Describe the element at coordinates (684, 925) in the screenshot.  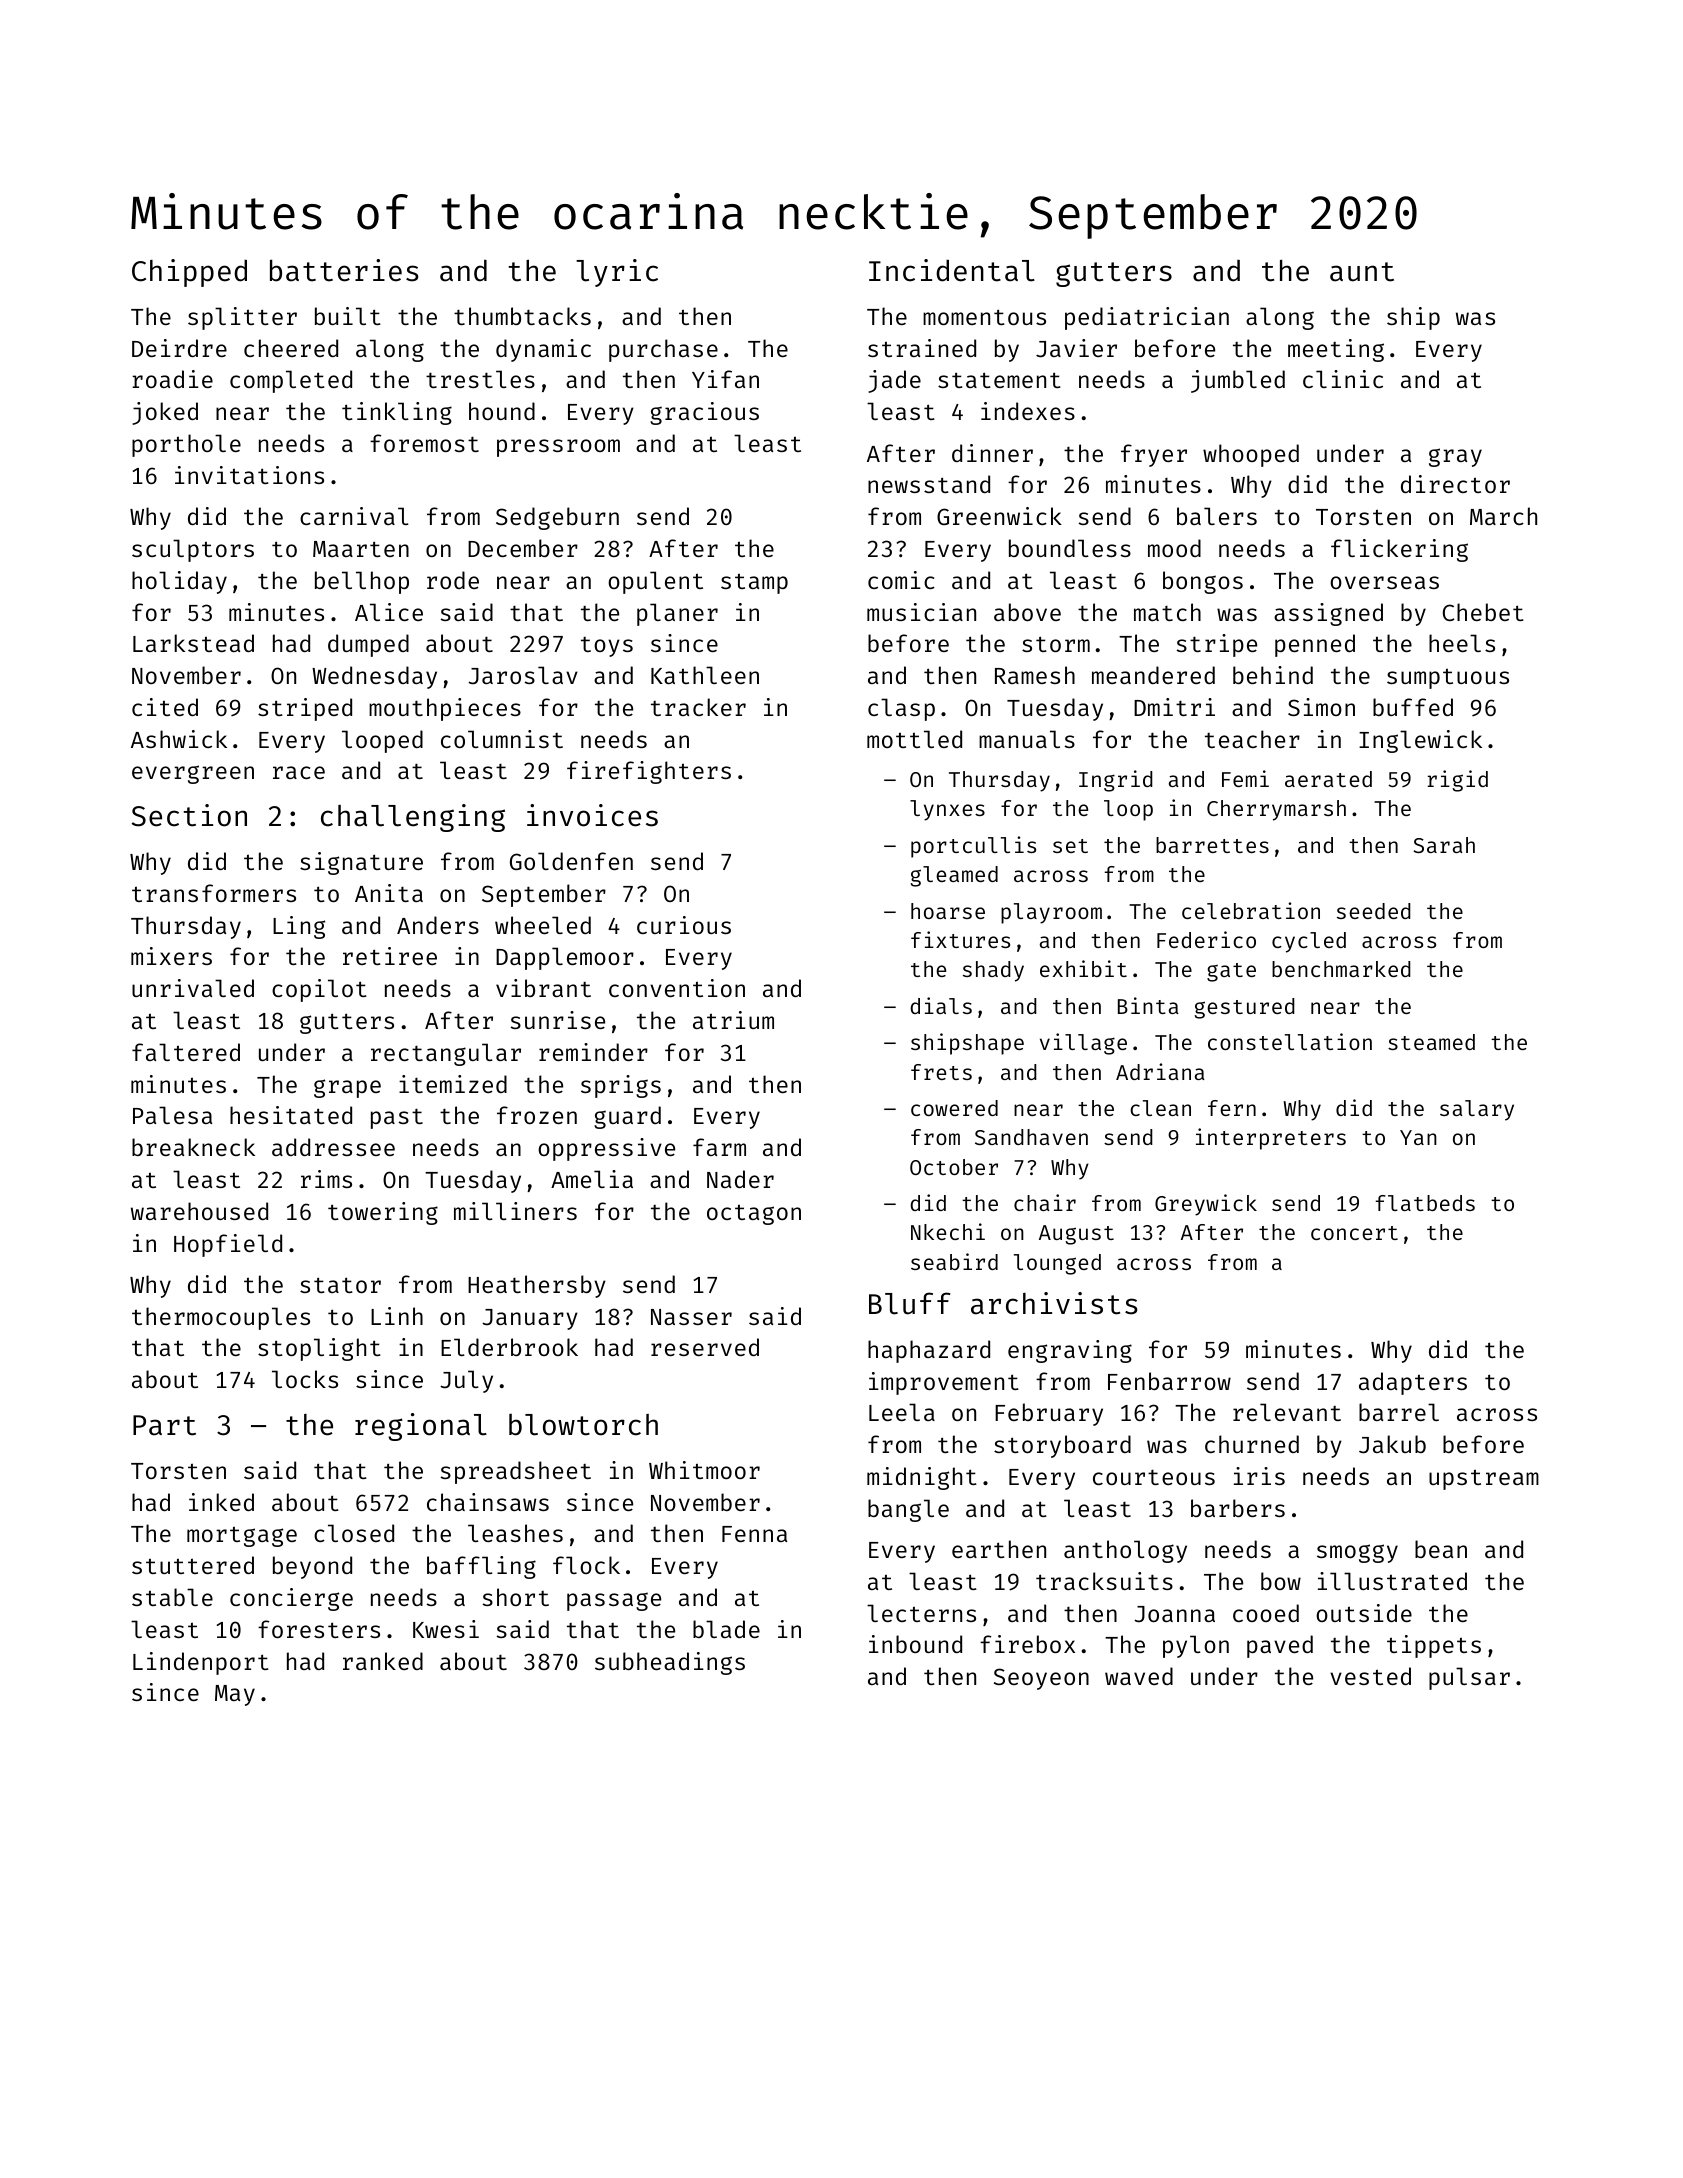
I see `curious` at that location.
